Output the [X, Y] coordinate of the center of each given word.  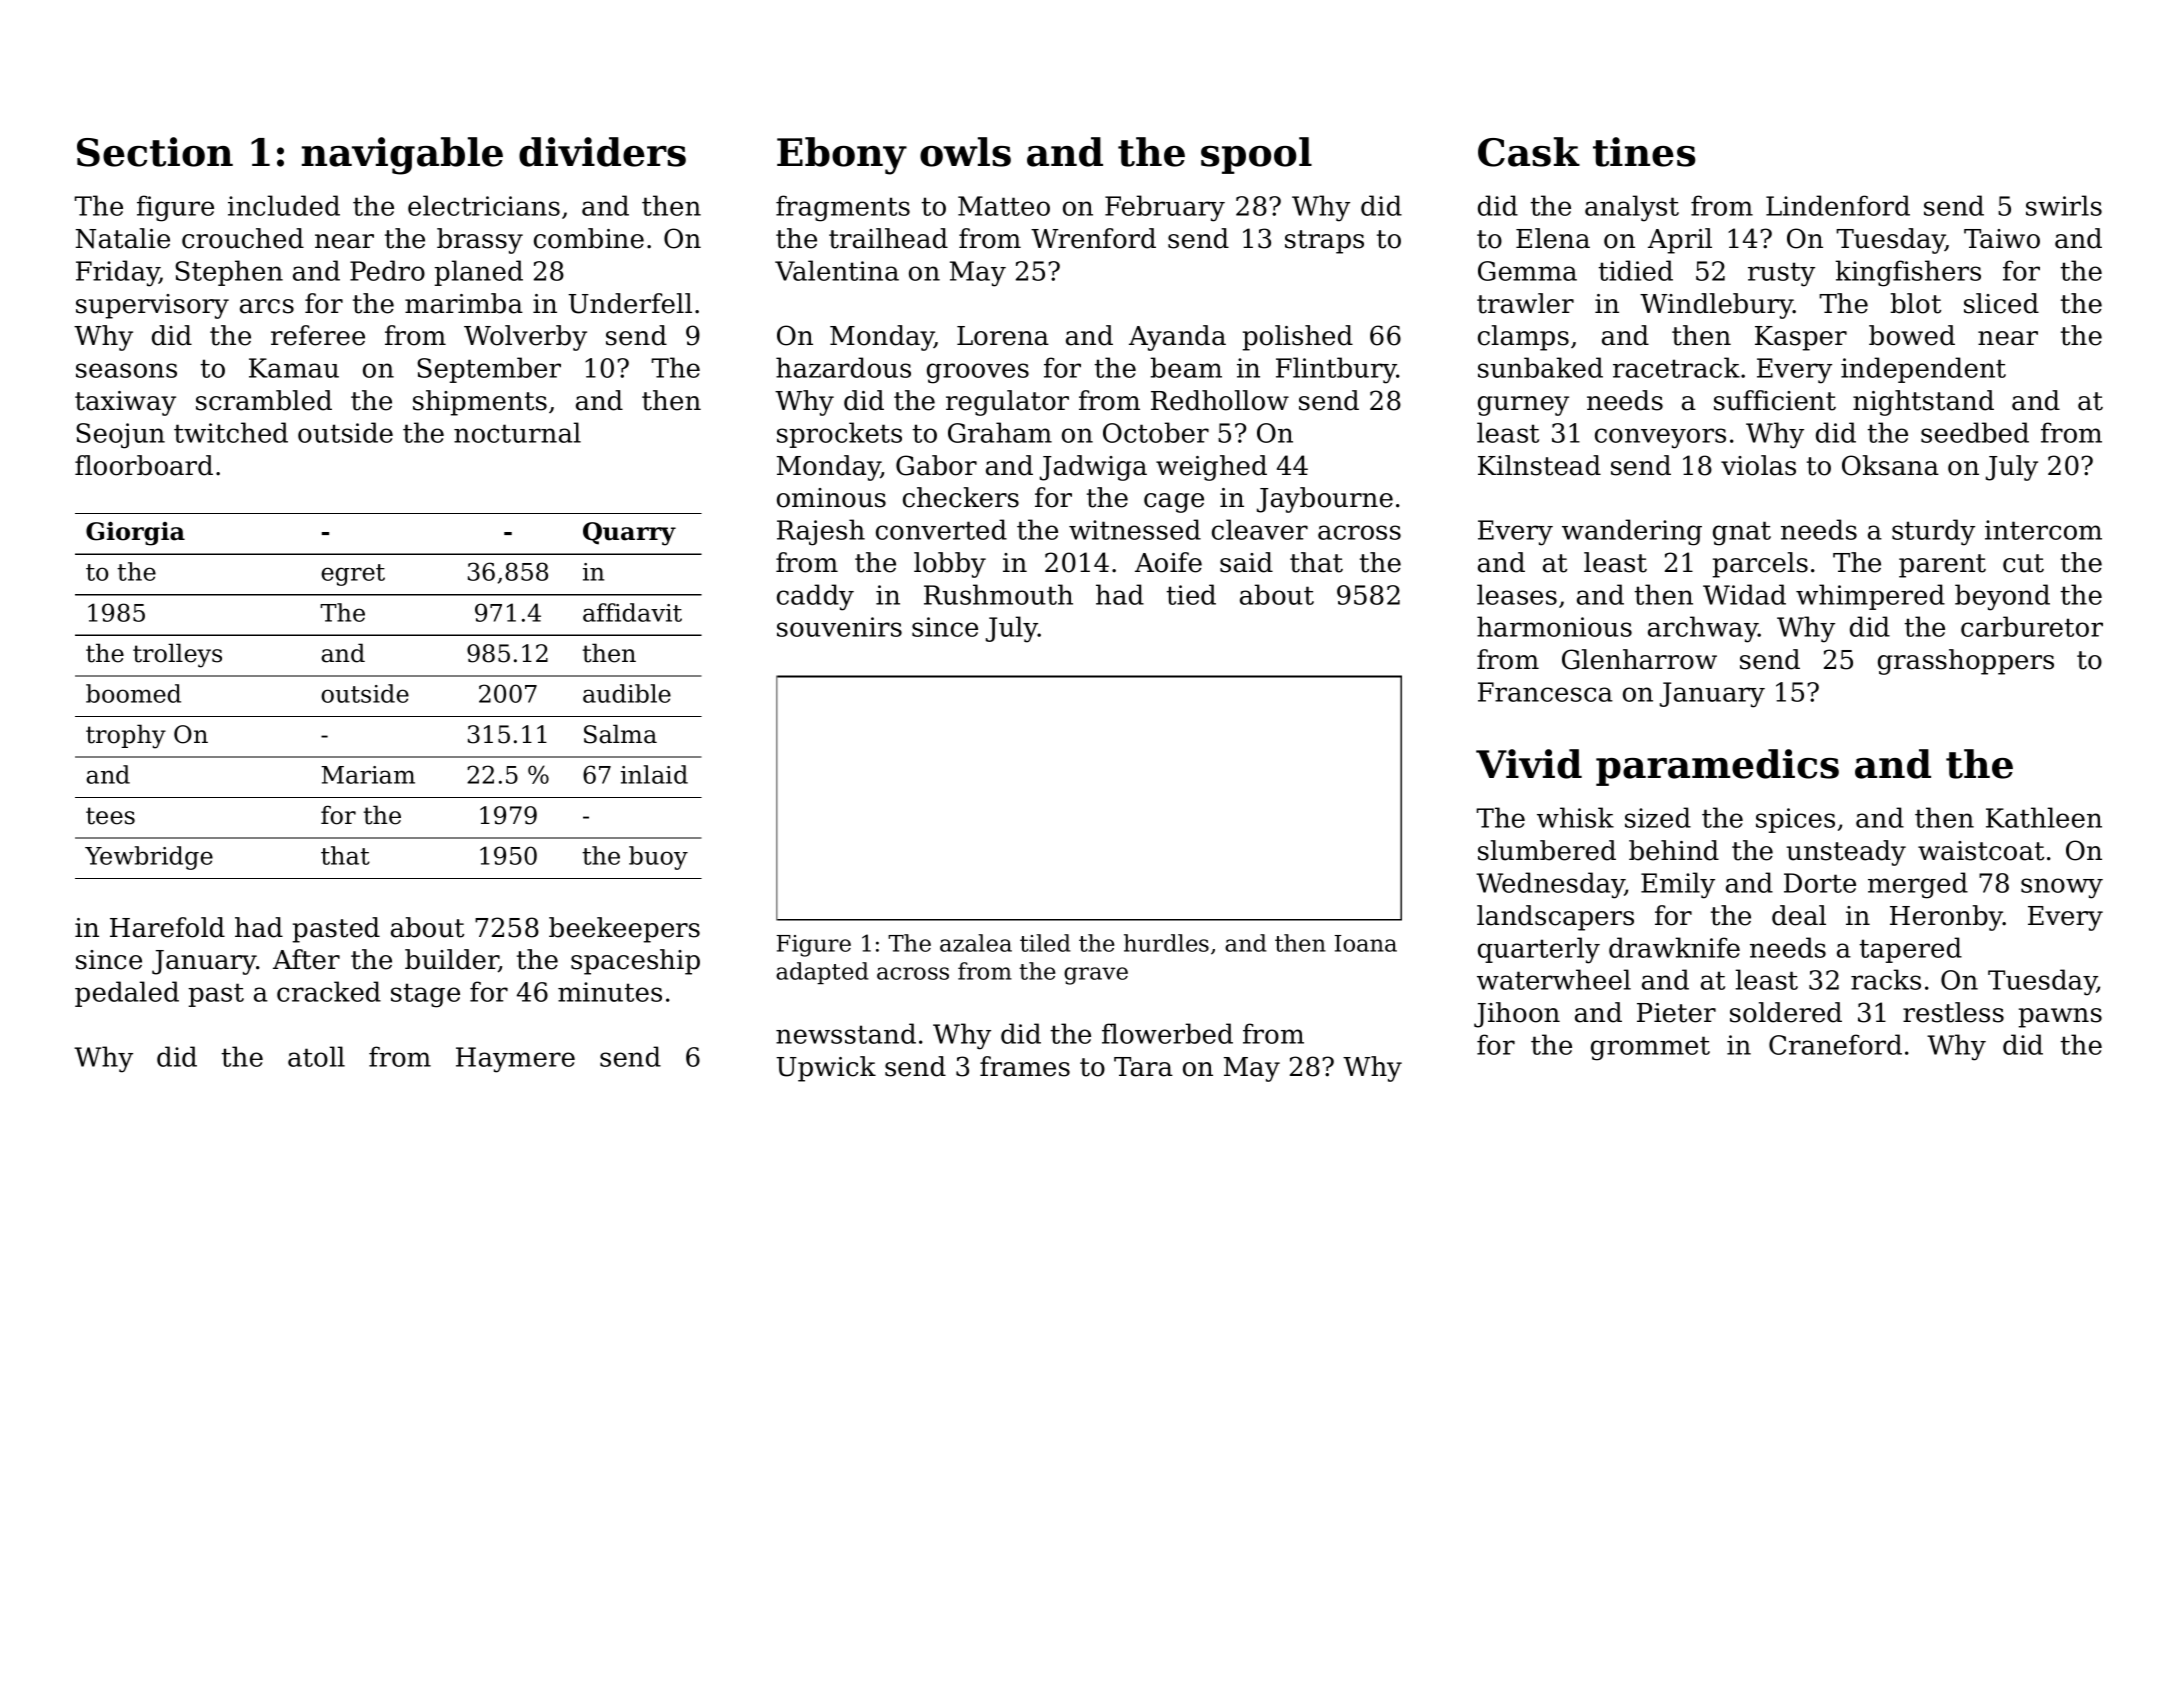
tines [1644, 152]
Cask [1529, 152]
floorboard [144, 465]
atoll [316, 1056]
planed [478, 273]
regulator [1007, 403]
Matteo [1004, 206]
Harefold [167, 927]
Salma [620, 734]
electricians [484, 205]
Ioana [1366, 943]
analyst [1632, 208]
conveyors [1660, 438]
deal [1799, 915]
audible [627, 693]
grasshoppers [1966, 662]
